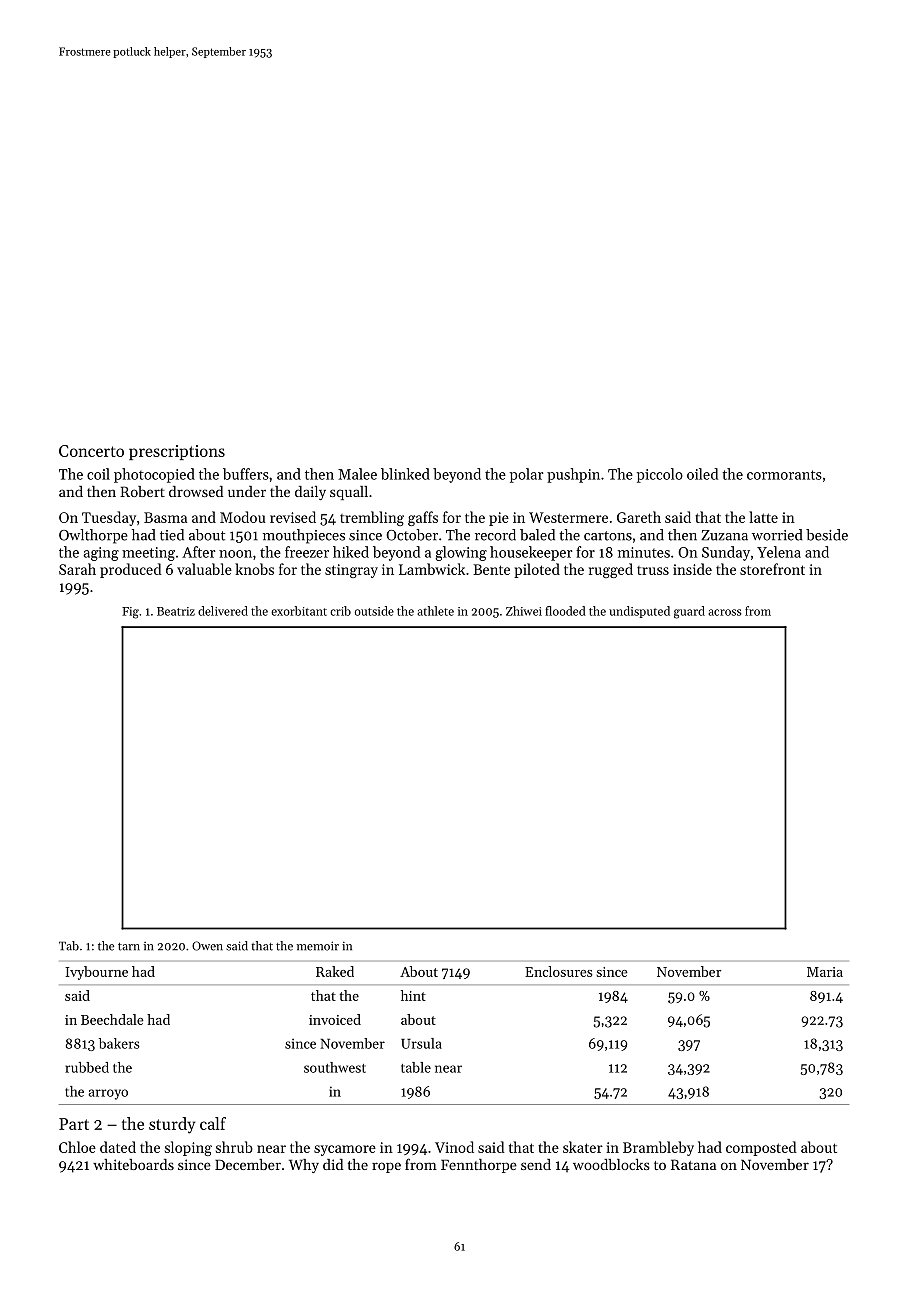 The height and width of the image is (1316, 908). What do you see at coordinates (299, 611) in the image?
I see `exorbitant` at bounding box center [299, 611].
